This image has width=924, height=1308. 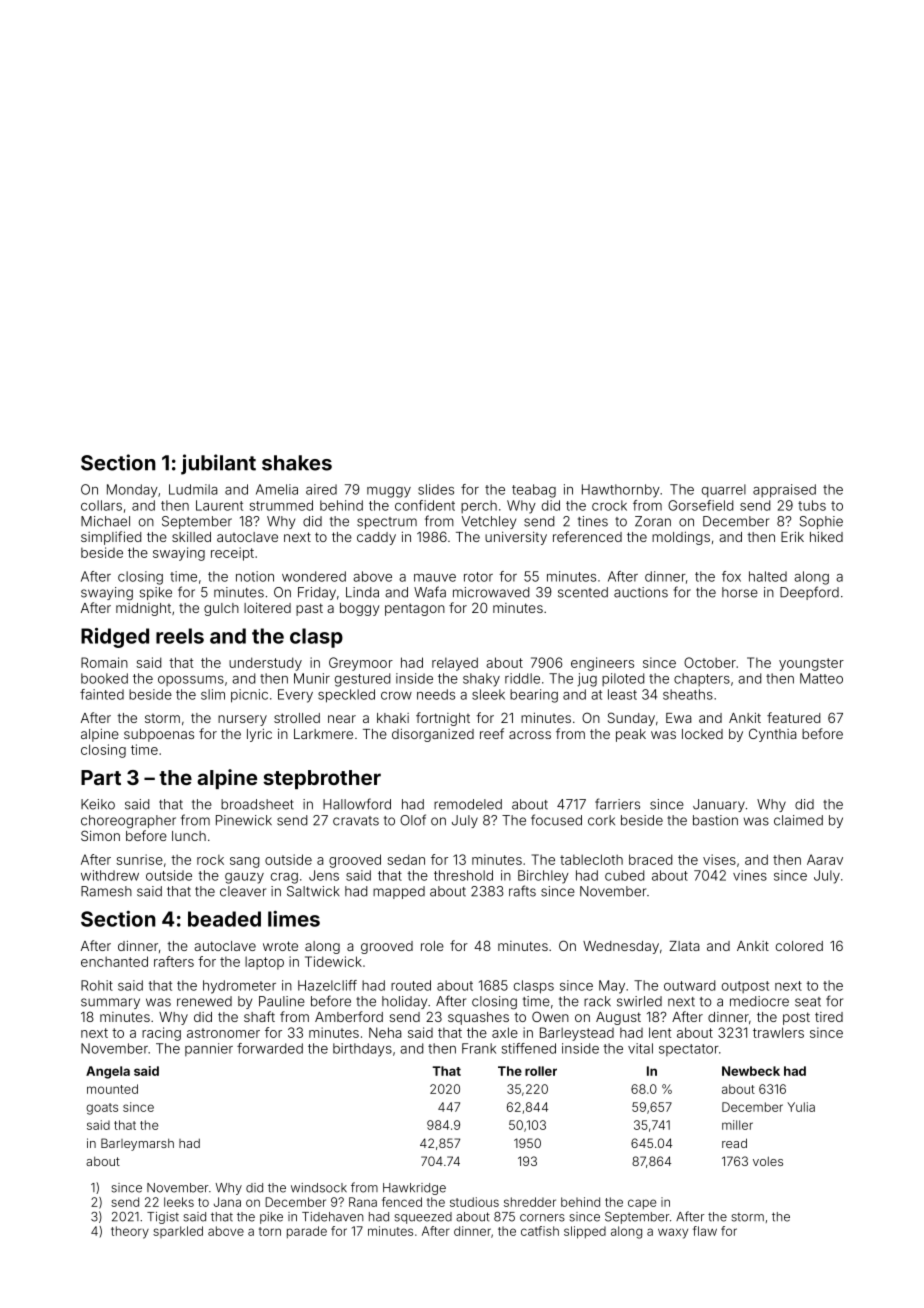 What do you see at coordinates (798, 820) in the image?
I see `claimed` at bounding box center [798, 820].
